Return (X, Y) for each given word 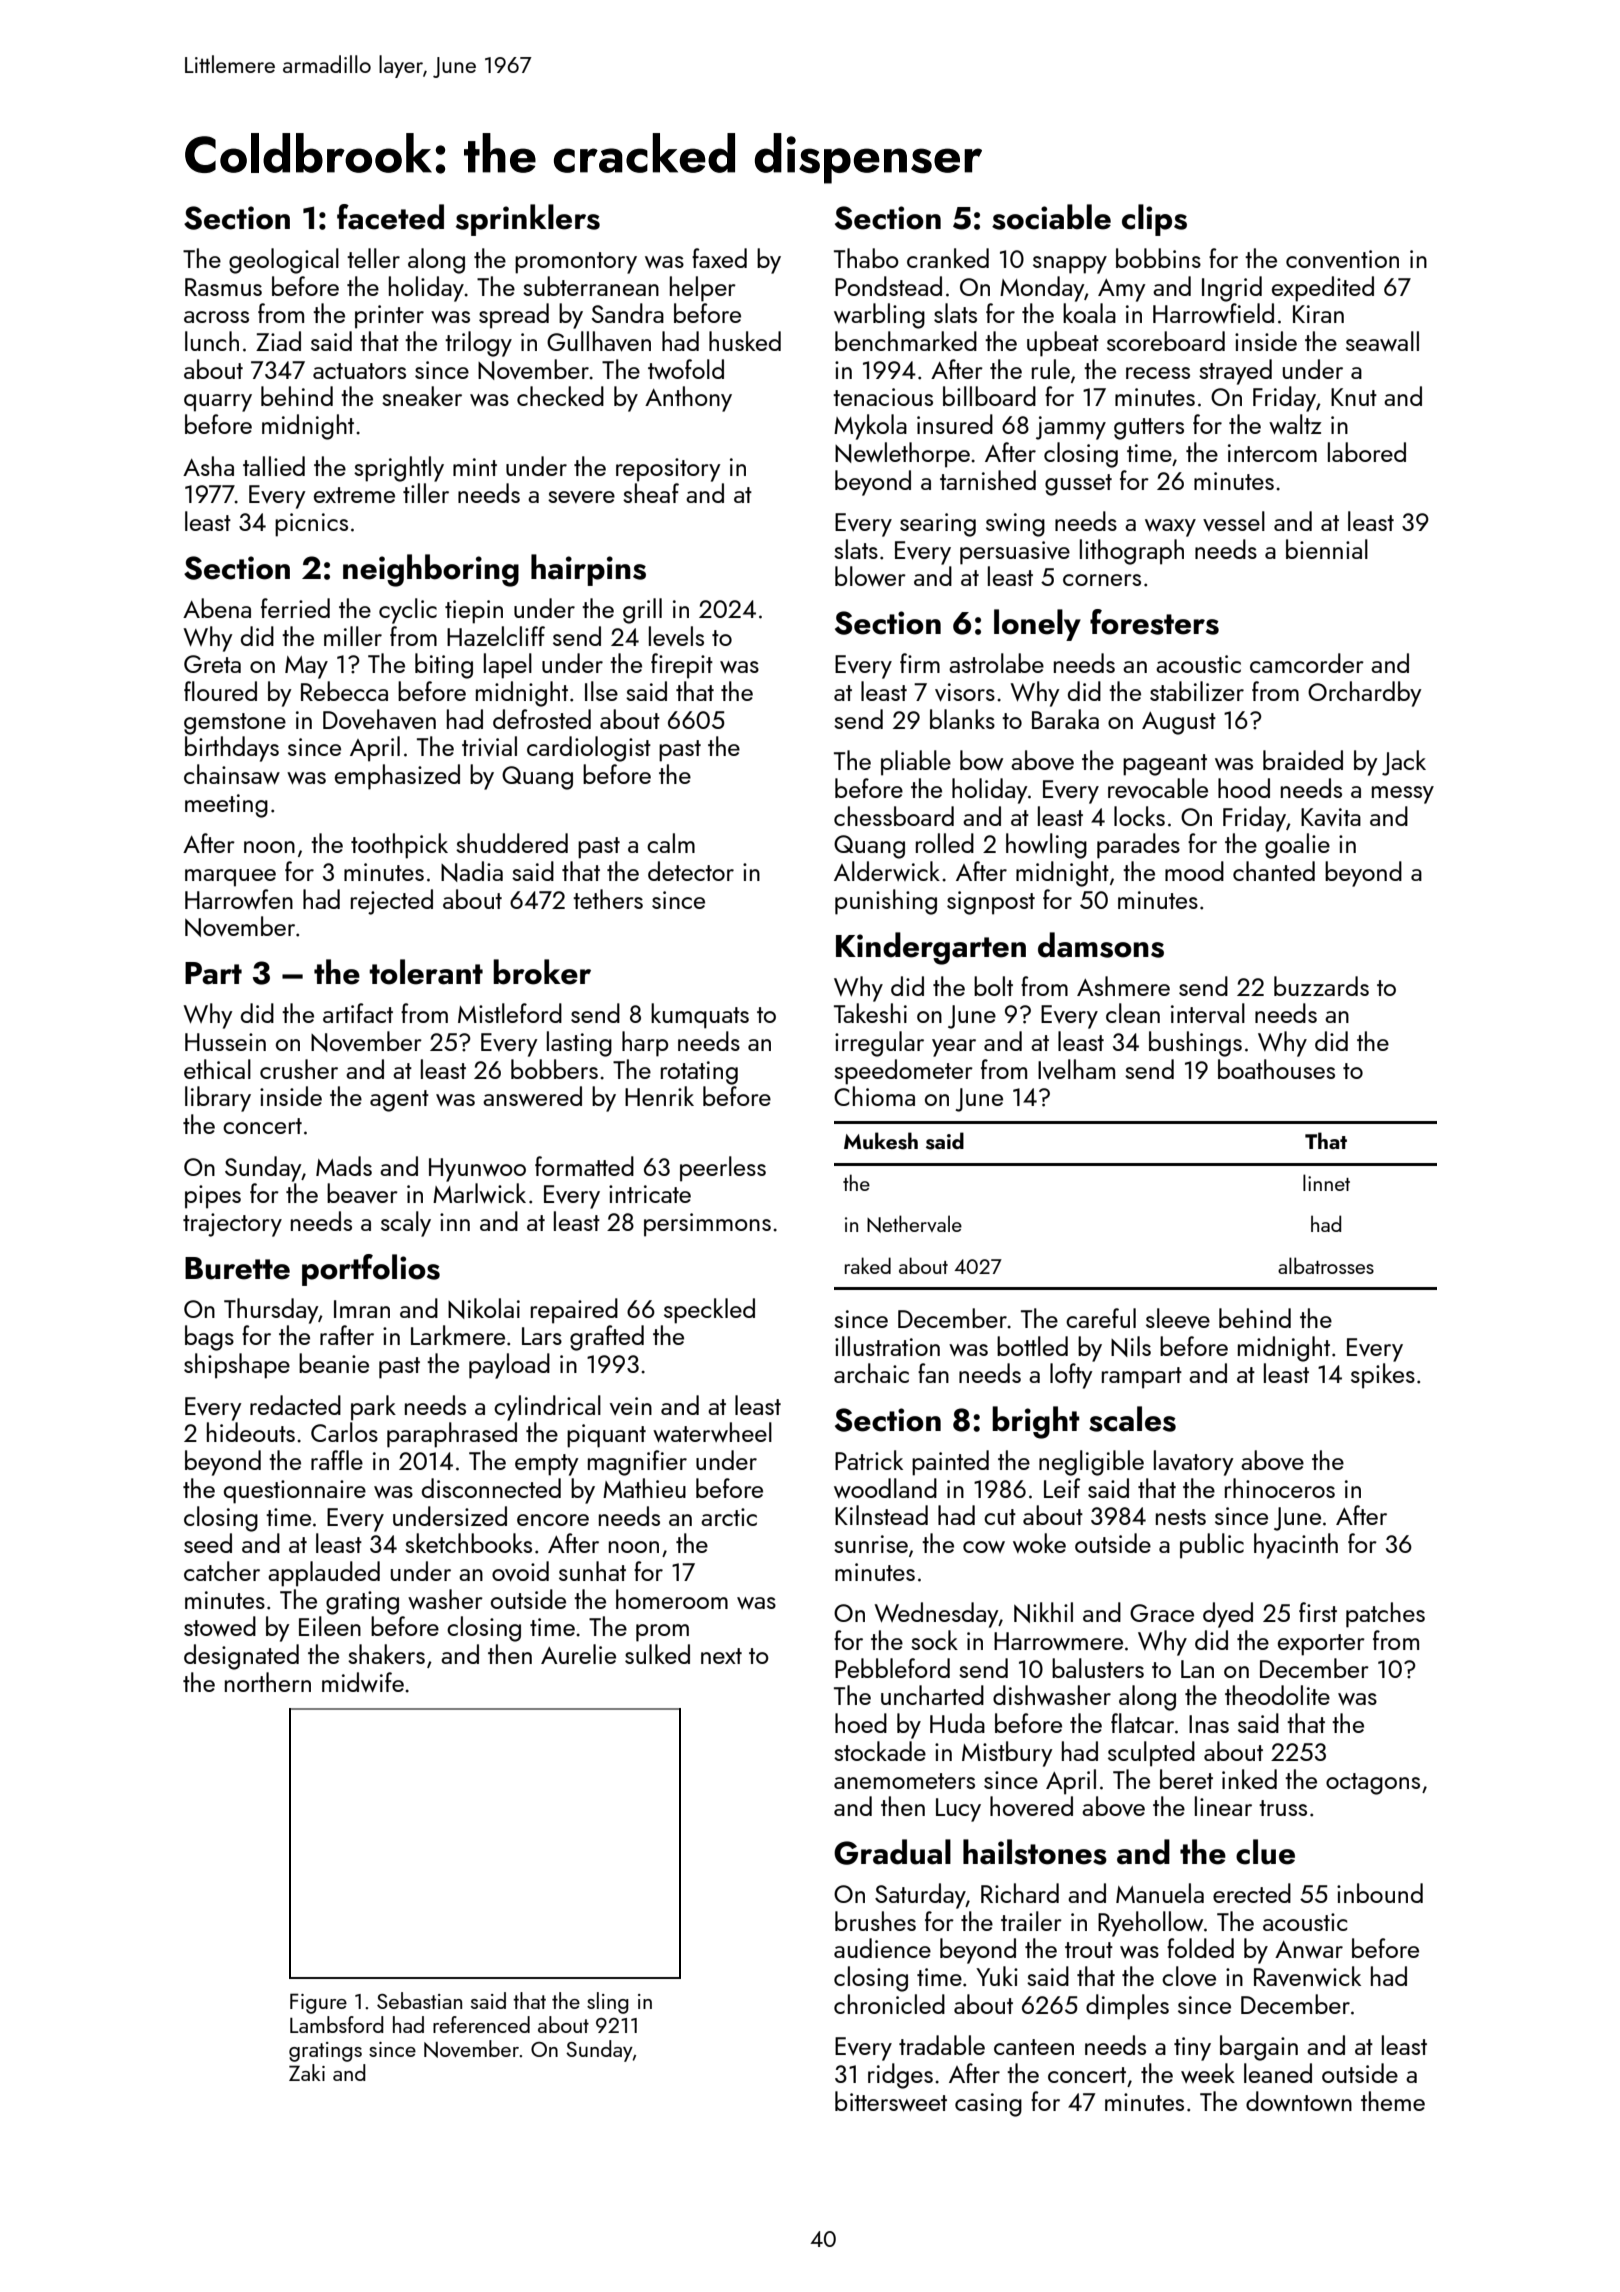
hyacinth (1296, 1546)
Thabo (866, 258)
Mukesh (881, 1141)
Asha (208, 466)
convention (1342, 259)
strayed (1235, 372)
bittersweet (891, 2101)
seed (208, 1543)
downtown (1299, 2101)
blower (870, 576)
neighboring (431, 570)
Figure (318, 2003)
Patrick (869, 1460)
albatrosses (1326, 1265)
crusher (299, 1069)
